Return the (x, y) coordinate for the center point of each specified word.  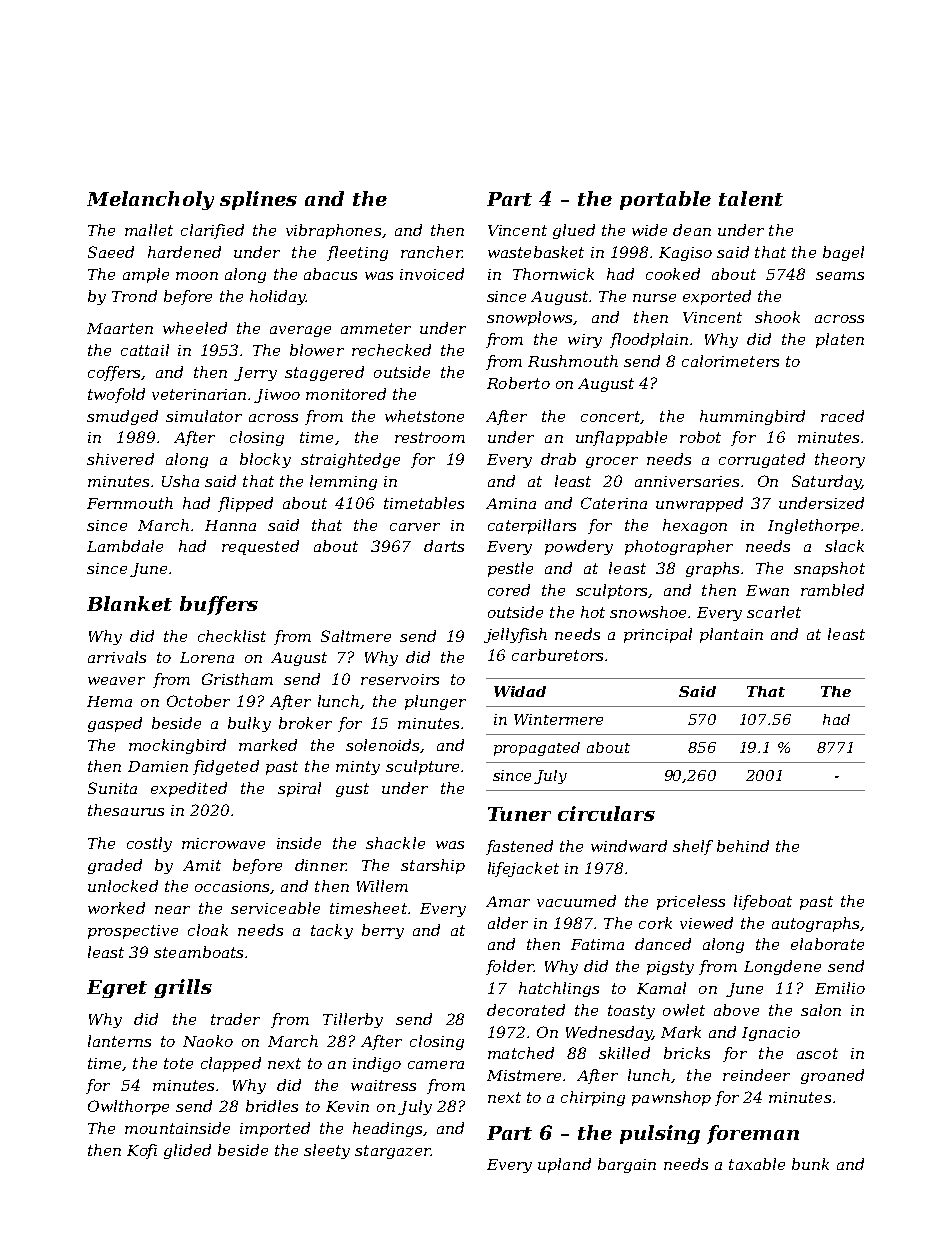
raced (842, 416)
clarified (212, 231)
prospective (133, 932)
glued (574, 231)
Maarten (120, 328)
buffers (219, 605)
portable (665, 200)
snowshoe (648, 612)
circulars (606, 813)
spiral (299, 789)
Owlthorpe (128, 1107)
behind (743, 846)
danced (663, 944)
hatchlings (559, 989)
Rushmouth (573, 361)
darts (444, 546)
